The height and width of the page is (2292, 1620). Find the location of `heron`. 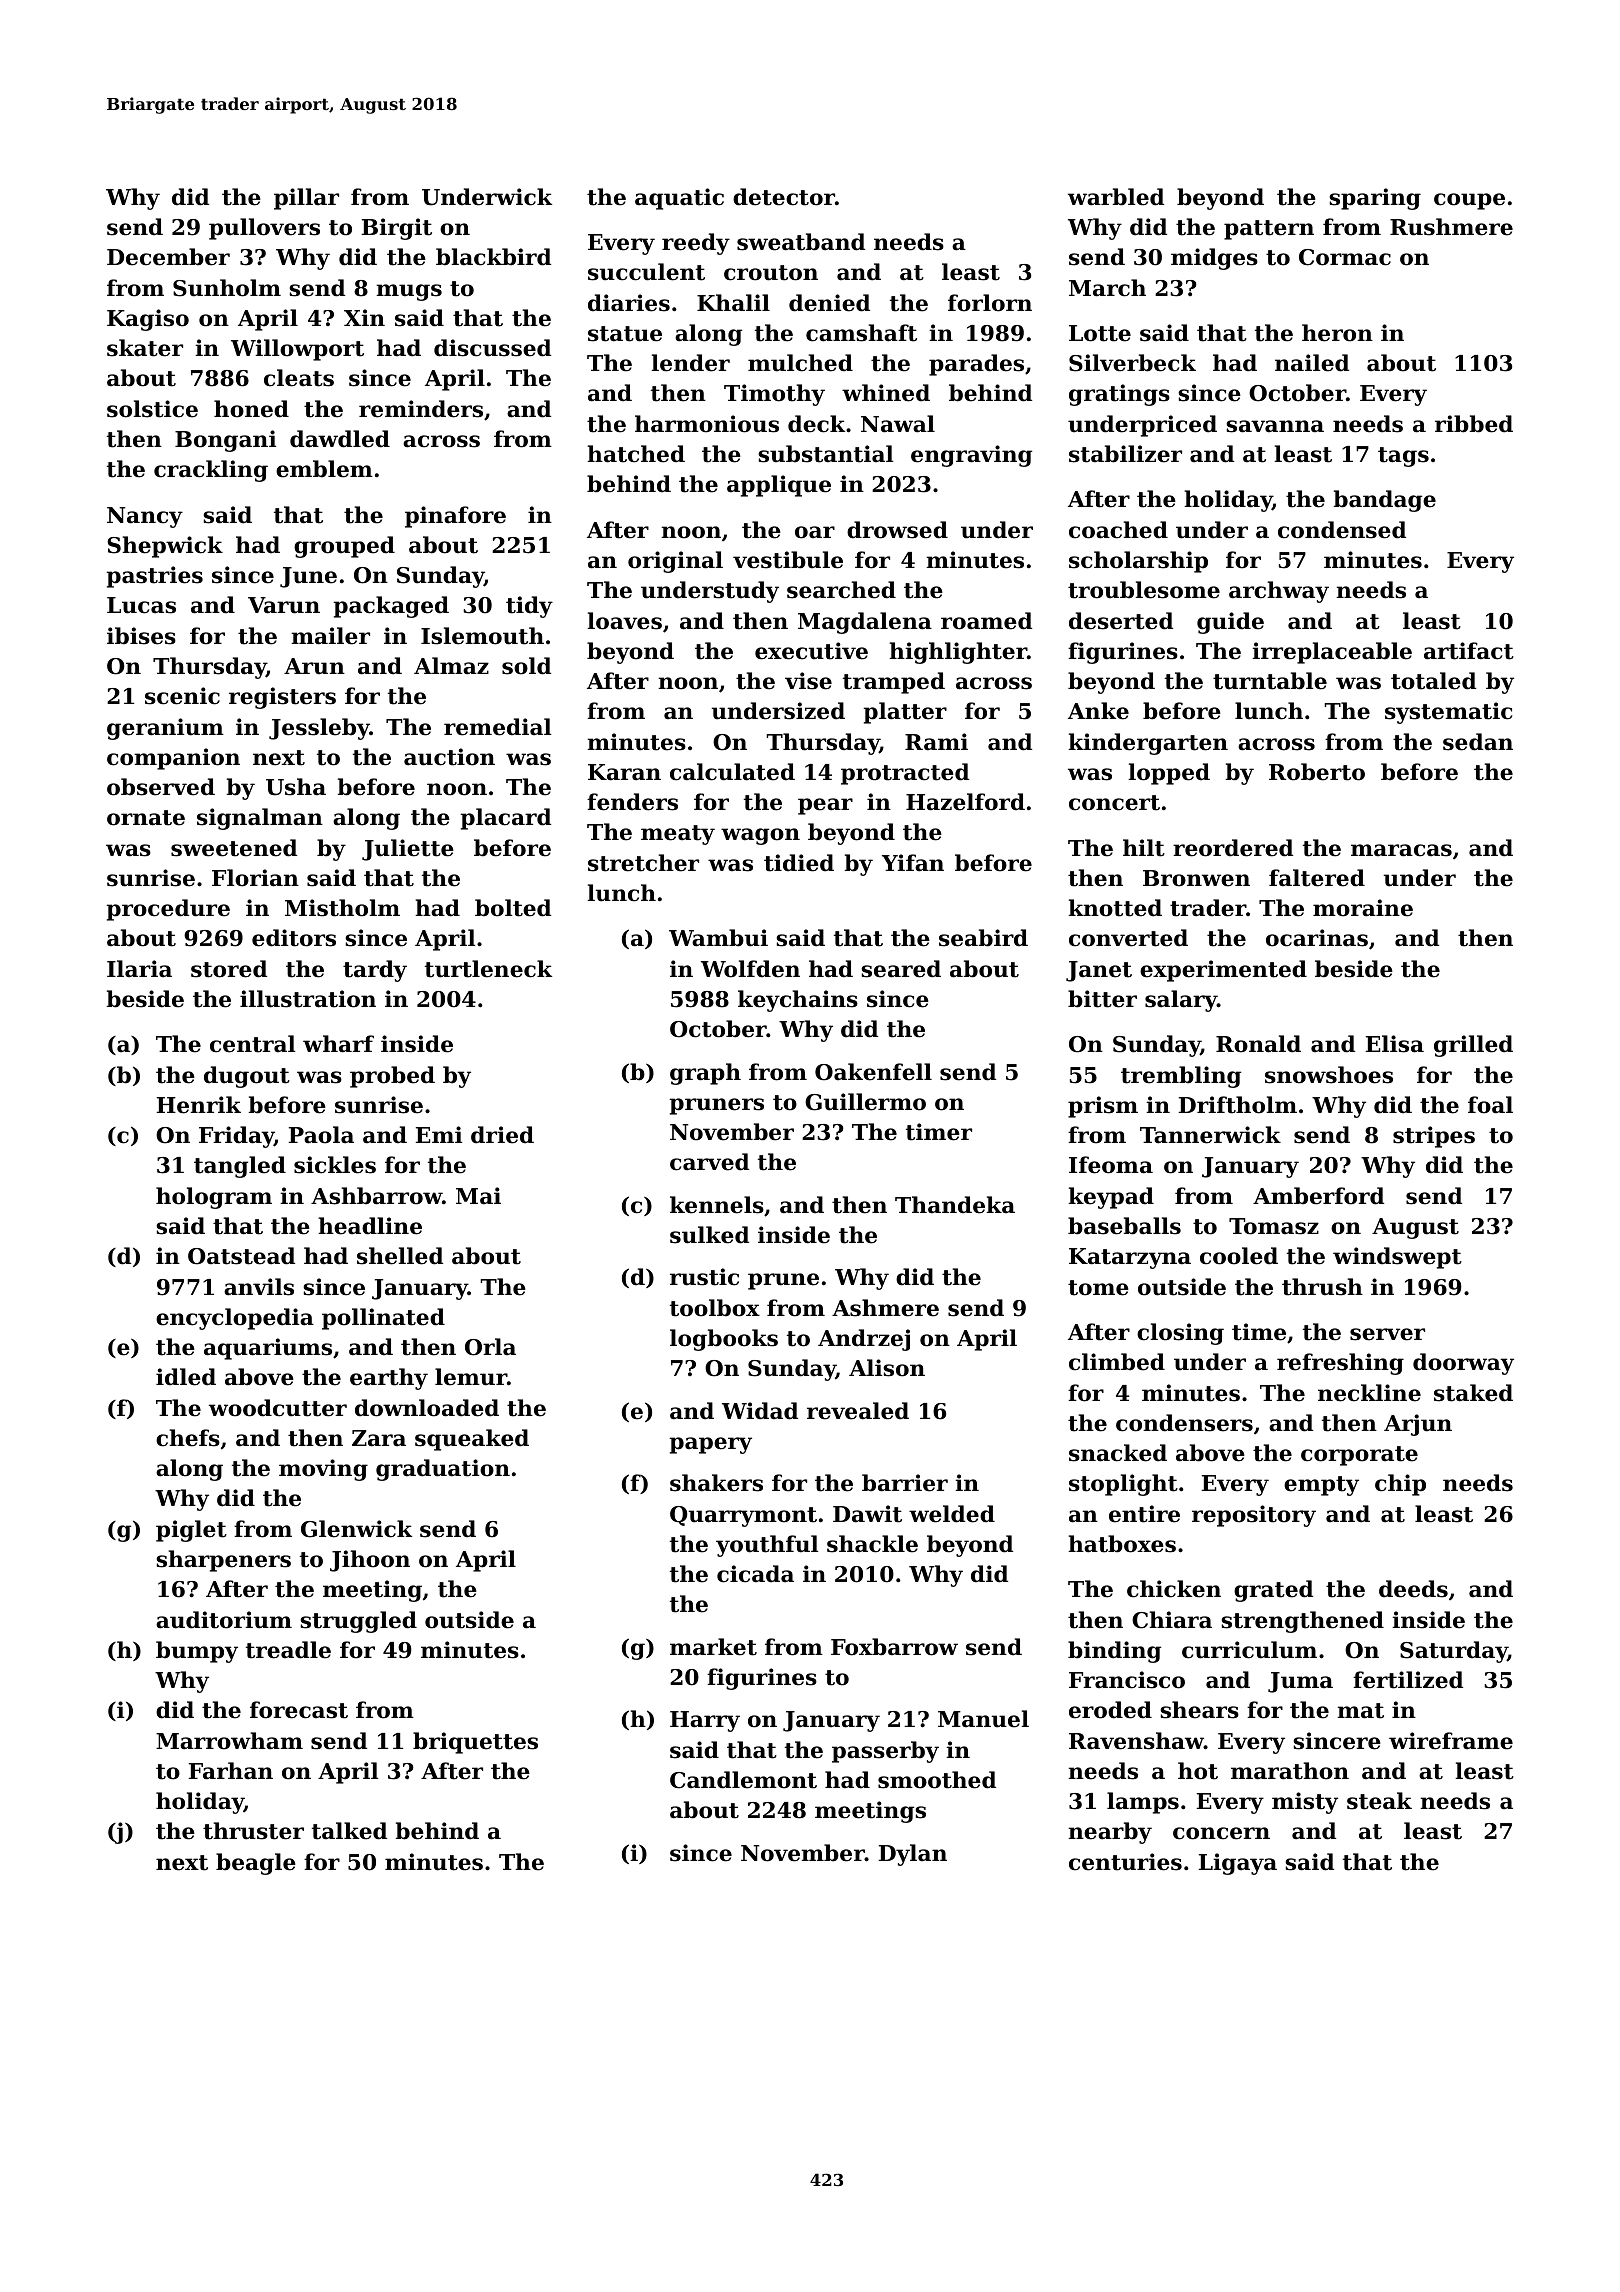

heron is located at coordinates (1337, 333).
